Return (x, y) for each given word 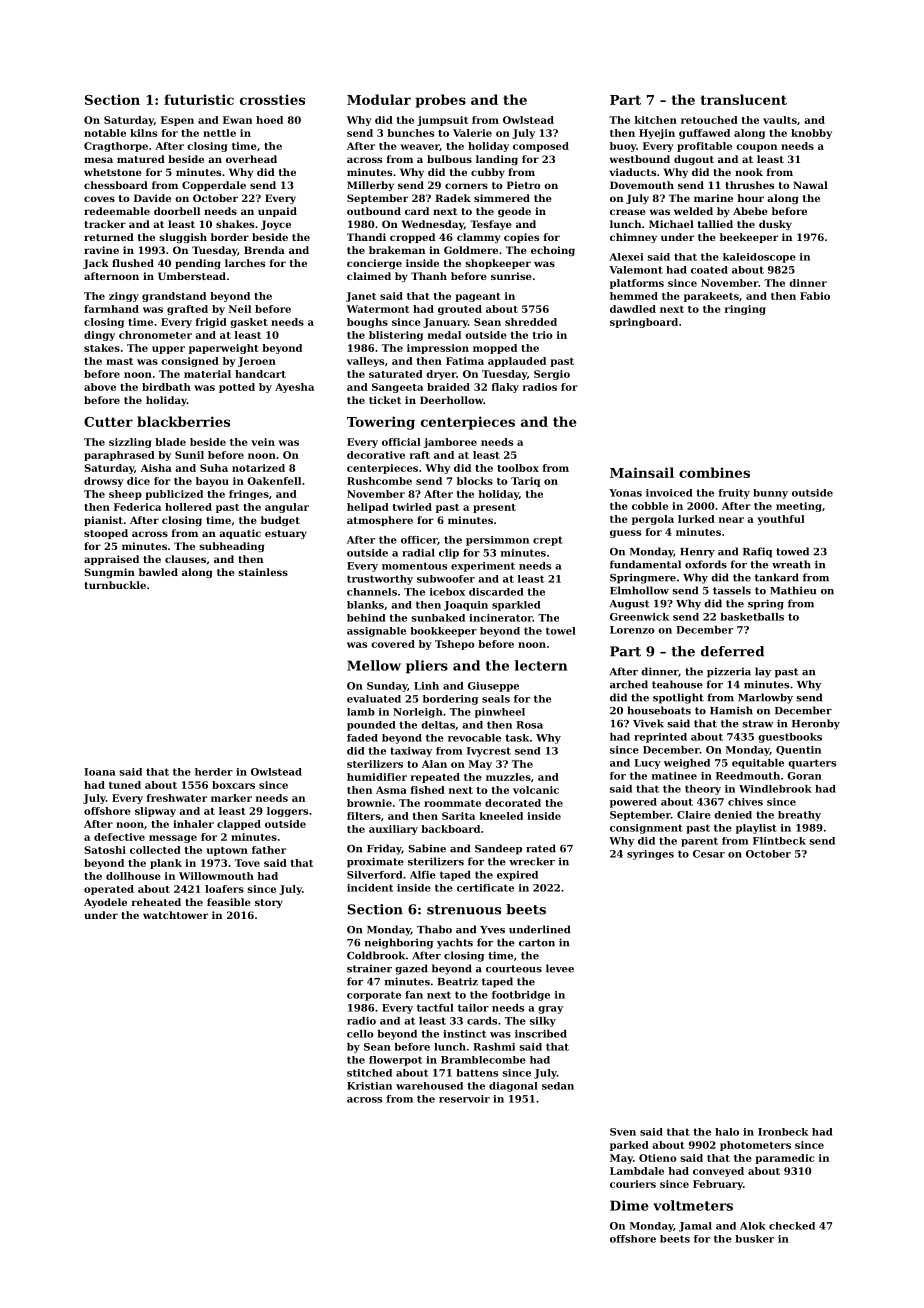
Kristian (369, 1086)
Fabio (815, 296)
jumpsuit (442, 121)
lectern (541, 665)
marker (231, 798)
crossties (272, 99)
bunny (770, 494)
